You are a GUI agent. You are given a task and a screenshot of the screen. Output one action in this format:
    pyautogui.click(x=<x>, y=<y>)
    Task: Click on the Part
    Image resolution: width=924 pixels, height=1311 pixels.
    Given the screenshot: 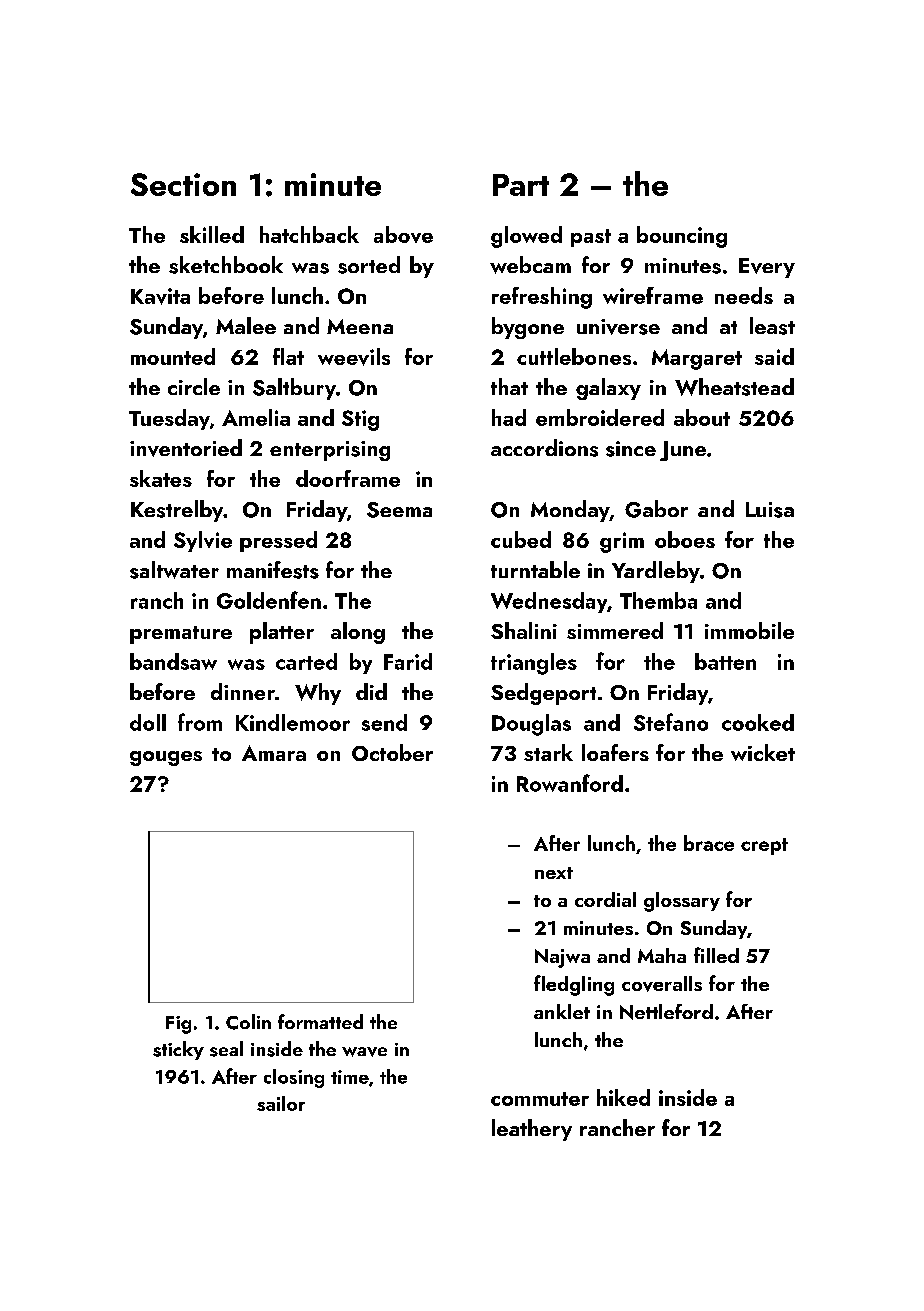 What is the action you would take?
    pyautogui.click(x=521, y=185)
